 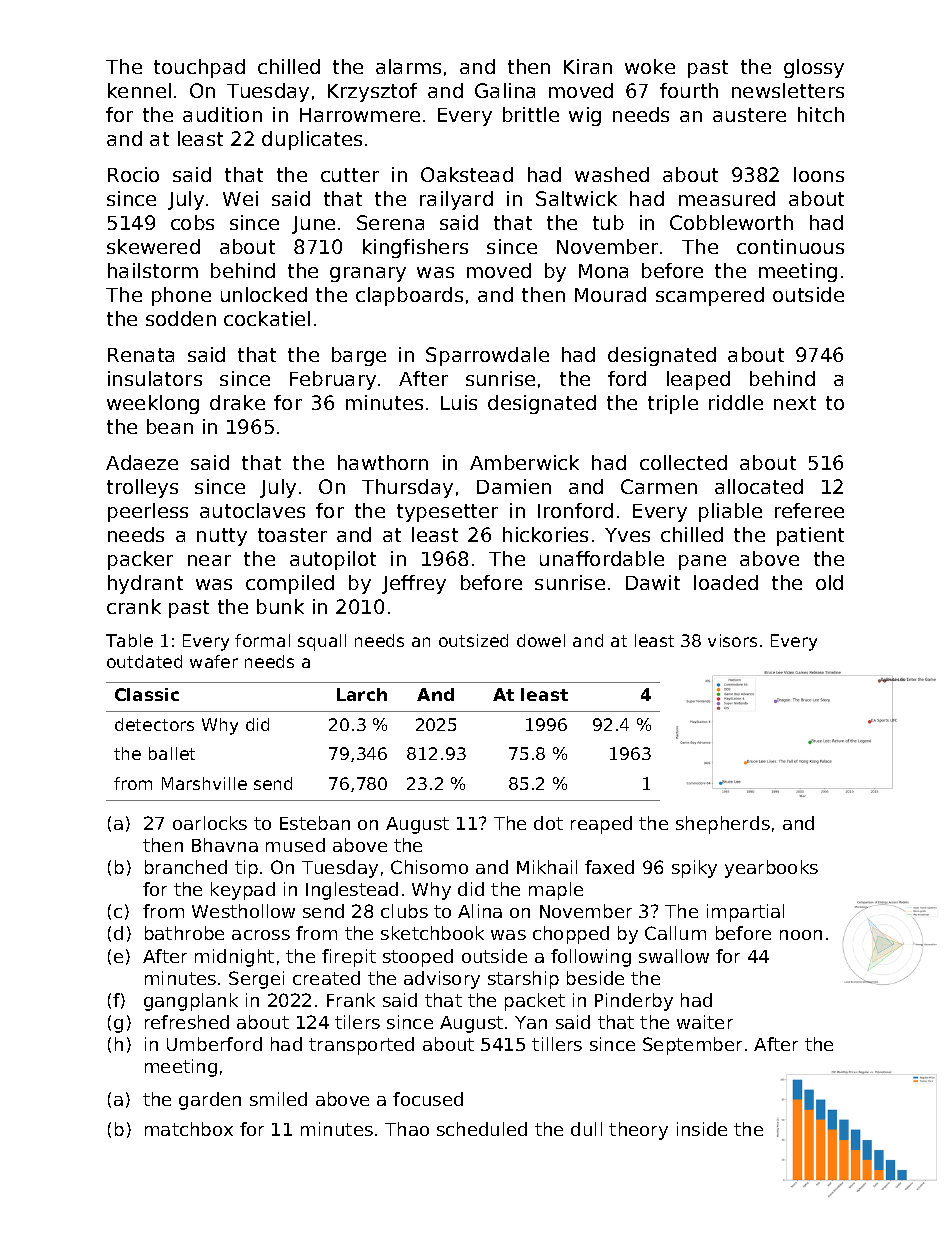 What do you see at coordinates (222, 537) in the image?
I see `nutty` at bounding box center [222, 537].
